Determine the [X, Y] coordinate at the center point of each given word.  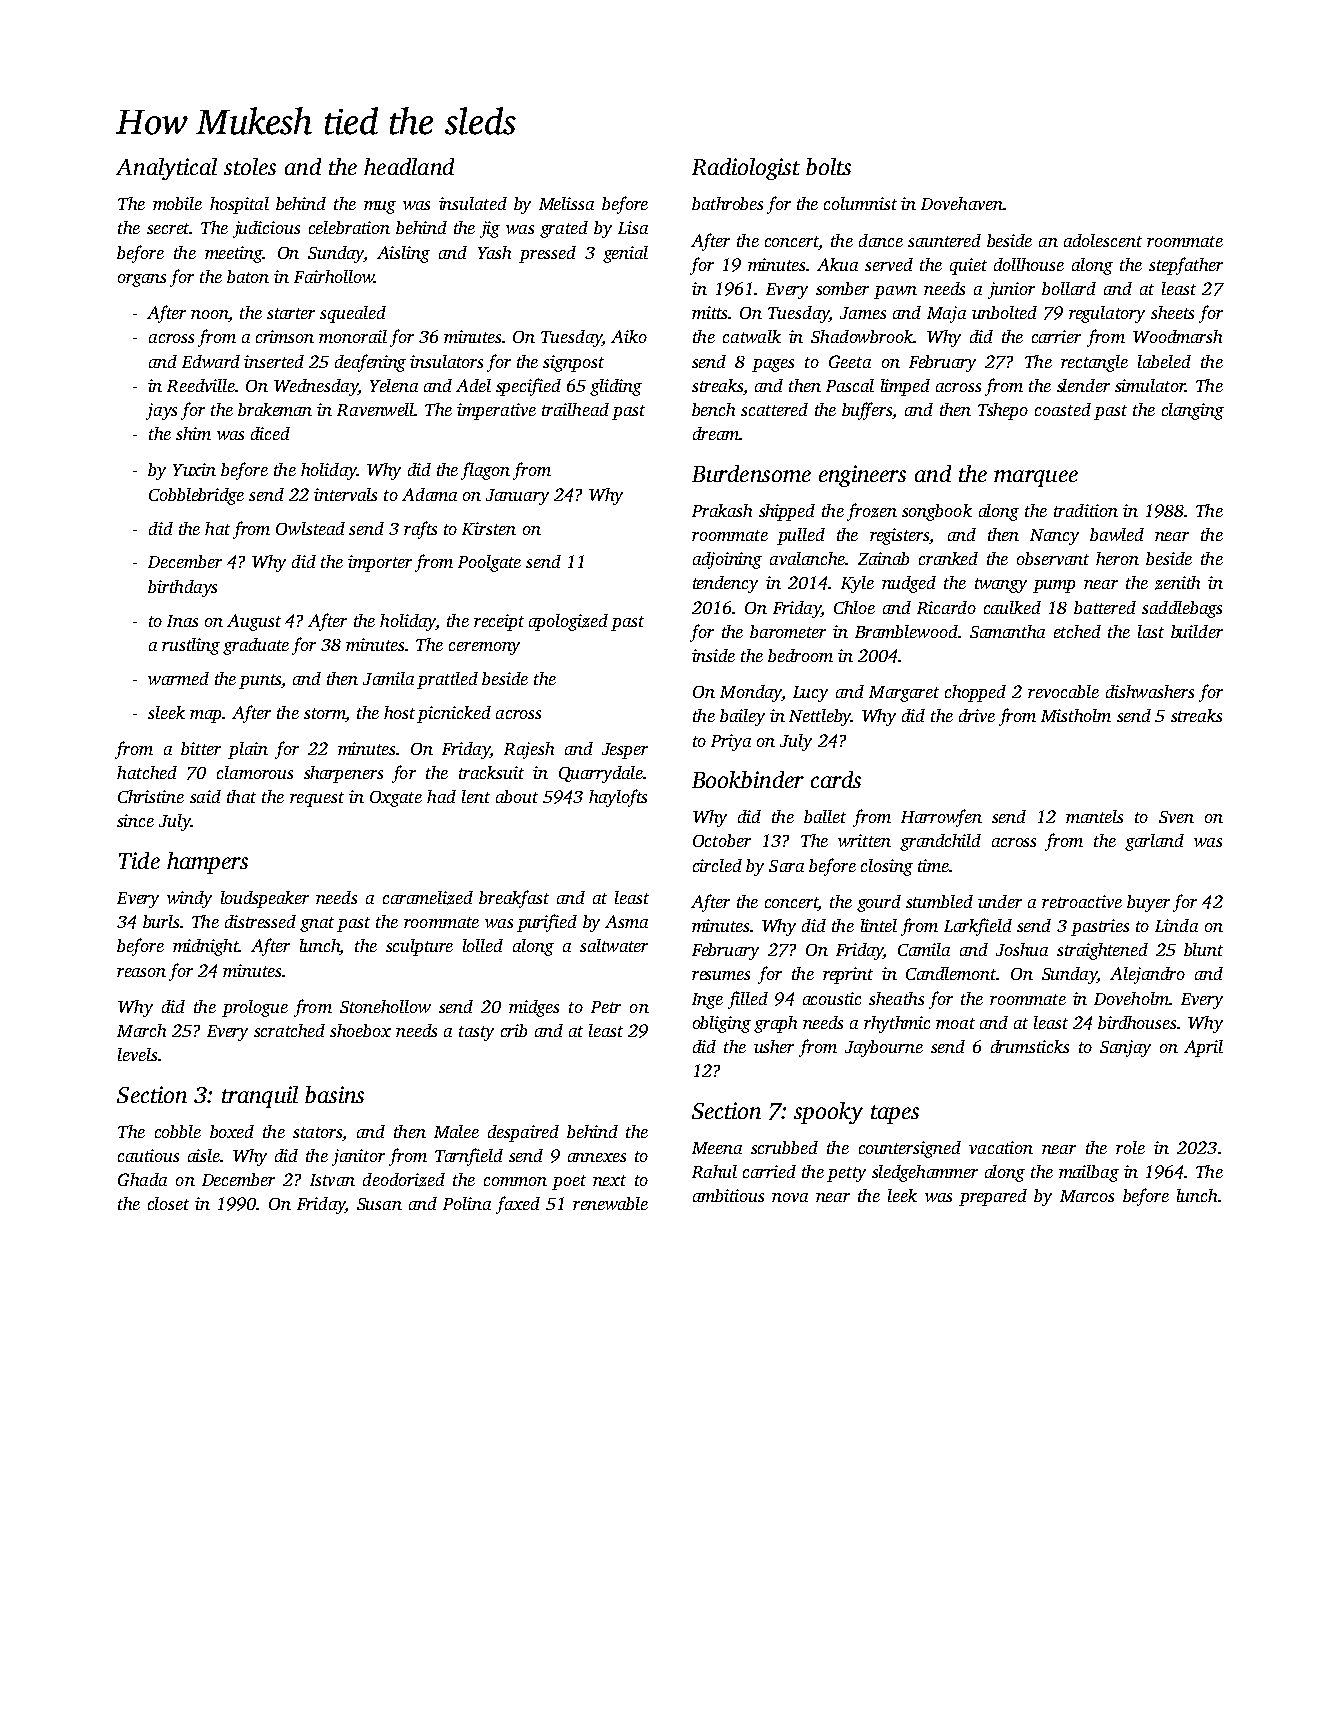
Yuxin [194, 469]
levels [137, 1054]
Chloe [854, 607]
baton [248, 276]
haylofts [618, 798]
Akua [837, 264]
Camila [924, 949]
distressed [260, 921]
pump [1054, 586]
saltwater [614, 945]
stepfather [1186, 266]
